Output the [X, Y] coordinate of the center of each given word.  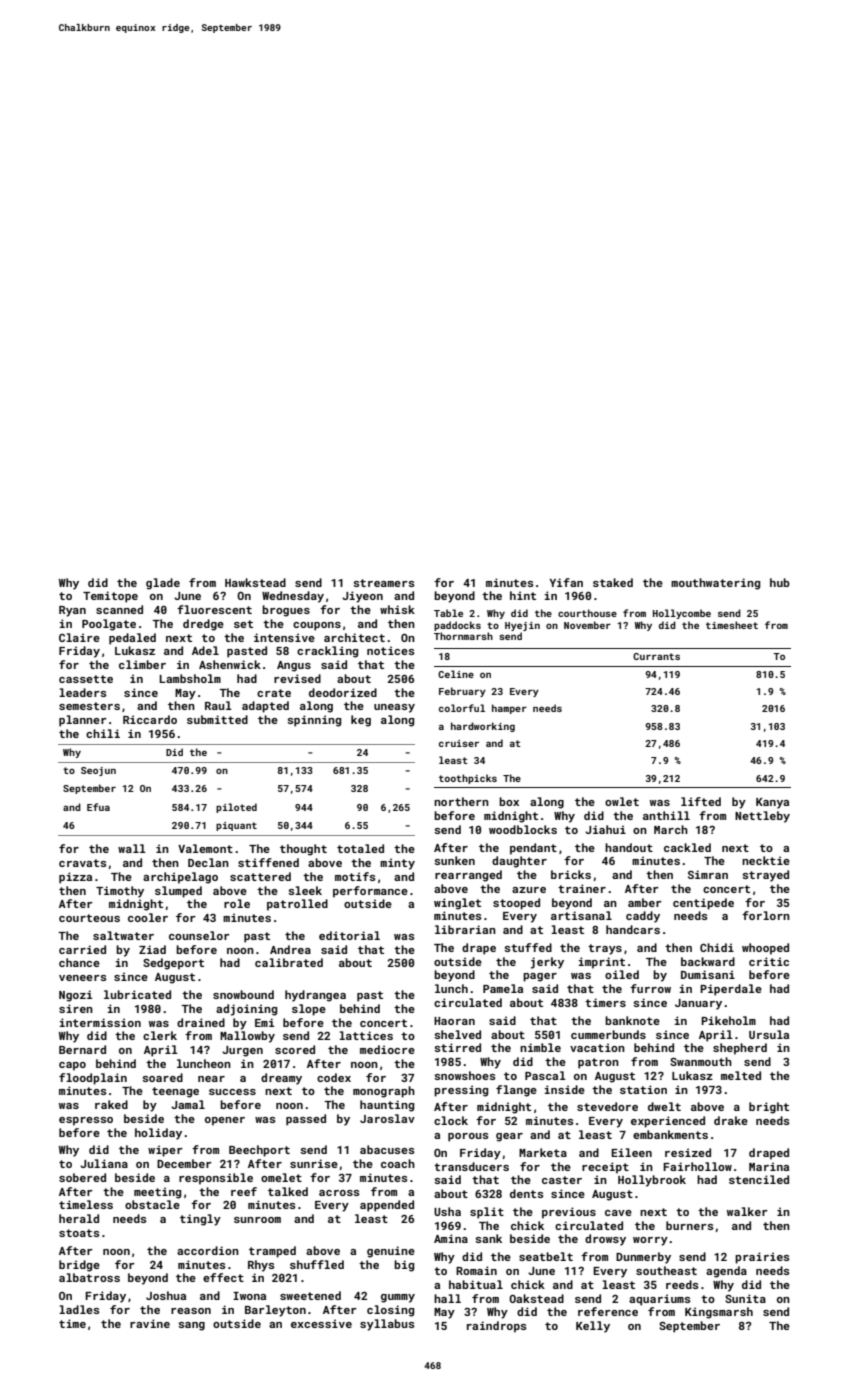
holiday [158, 1134]
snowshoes [464, 1075]
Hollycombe [682, 614]
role [237, 903]
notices [390, 650]
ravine [150, 1323]
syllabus [387, 1325]
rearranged [468, 876]
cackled [687, 847]
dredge [203, 625]
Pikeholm [728, 1020]
